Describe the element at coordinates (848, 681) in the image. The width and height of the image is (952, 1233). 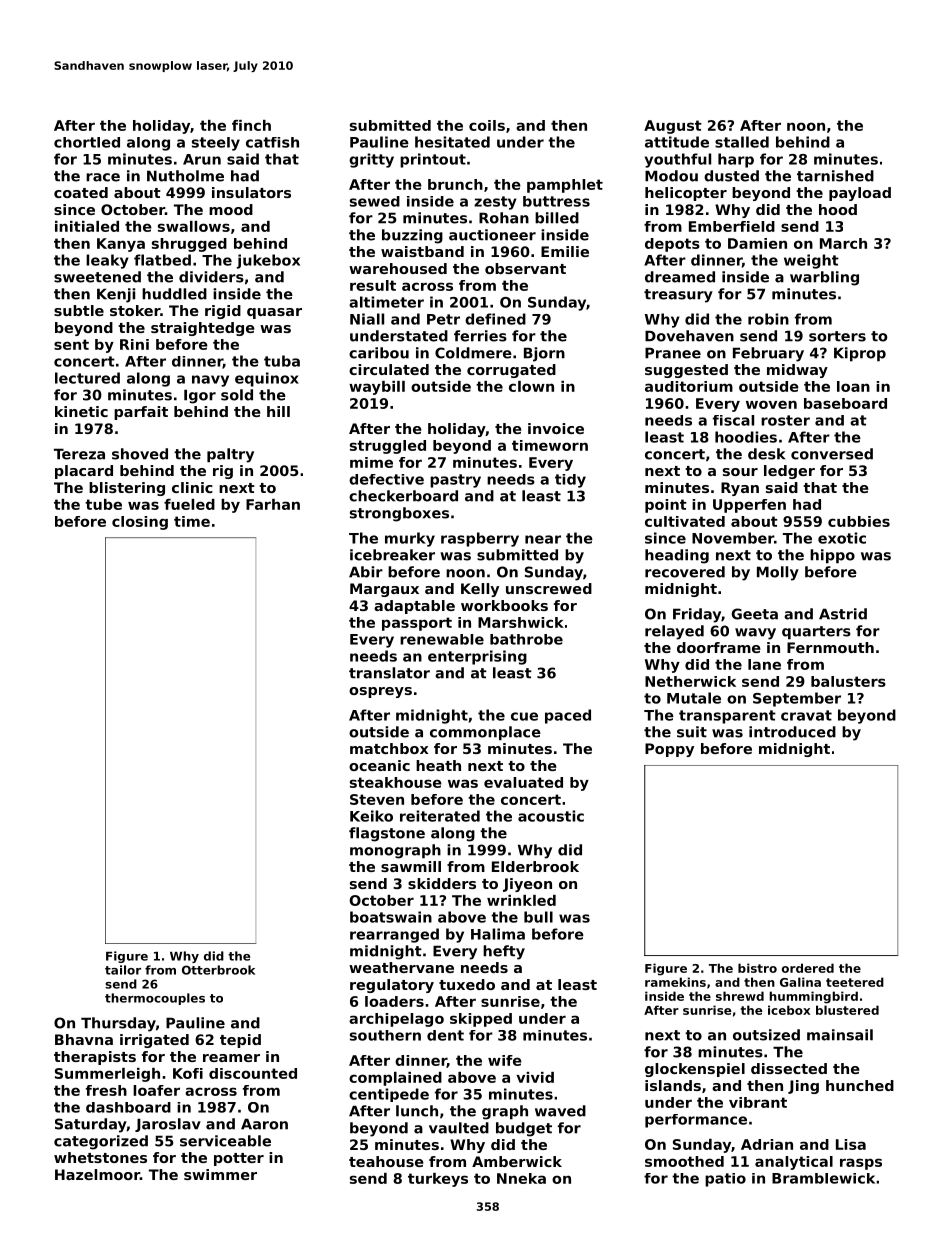
I see `balusters` at that location.
